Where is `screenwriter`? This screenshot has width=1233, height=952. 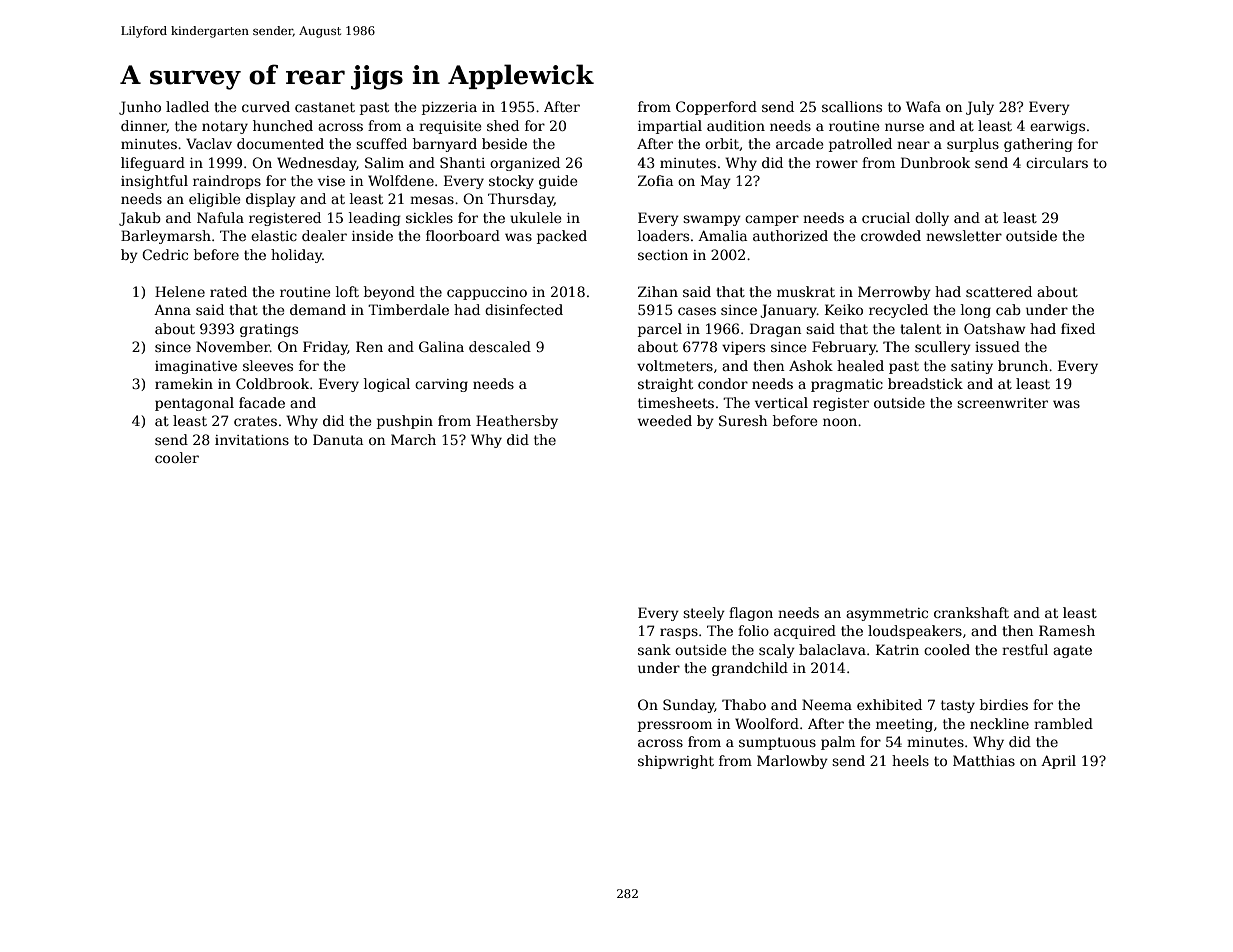 screenwriter is located at coordinates (1002, 403).
